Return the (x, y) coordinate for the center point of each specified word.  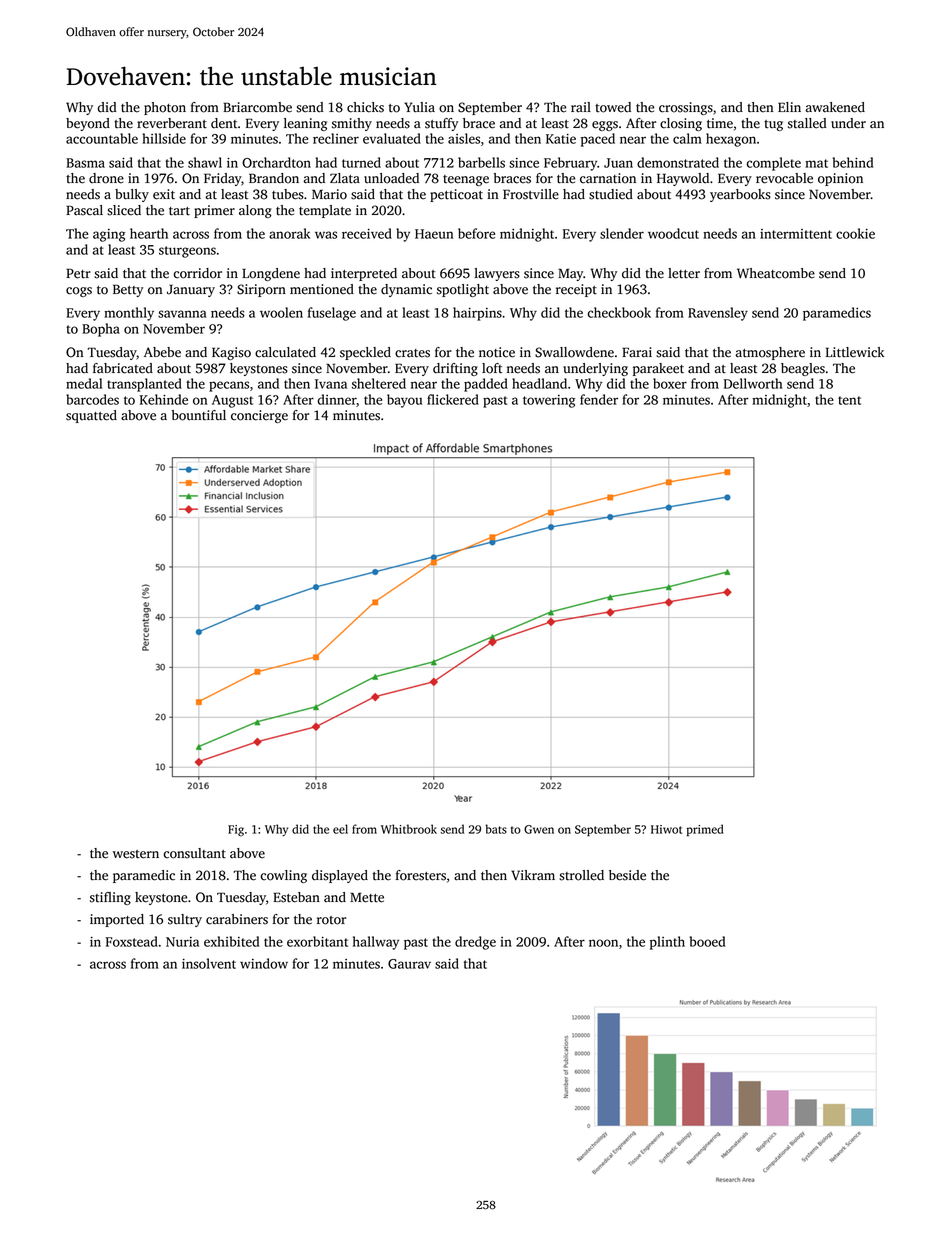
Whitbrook (409, 829)
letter (684, 273)
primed (705, 830)
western (136, 854)
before (476, 233)
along (255, 211)
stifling (110, 898)
